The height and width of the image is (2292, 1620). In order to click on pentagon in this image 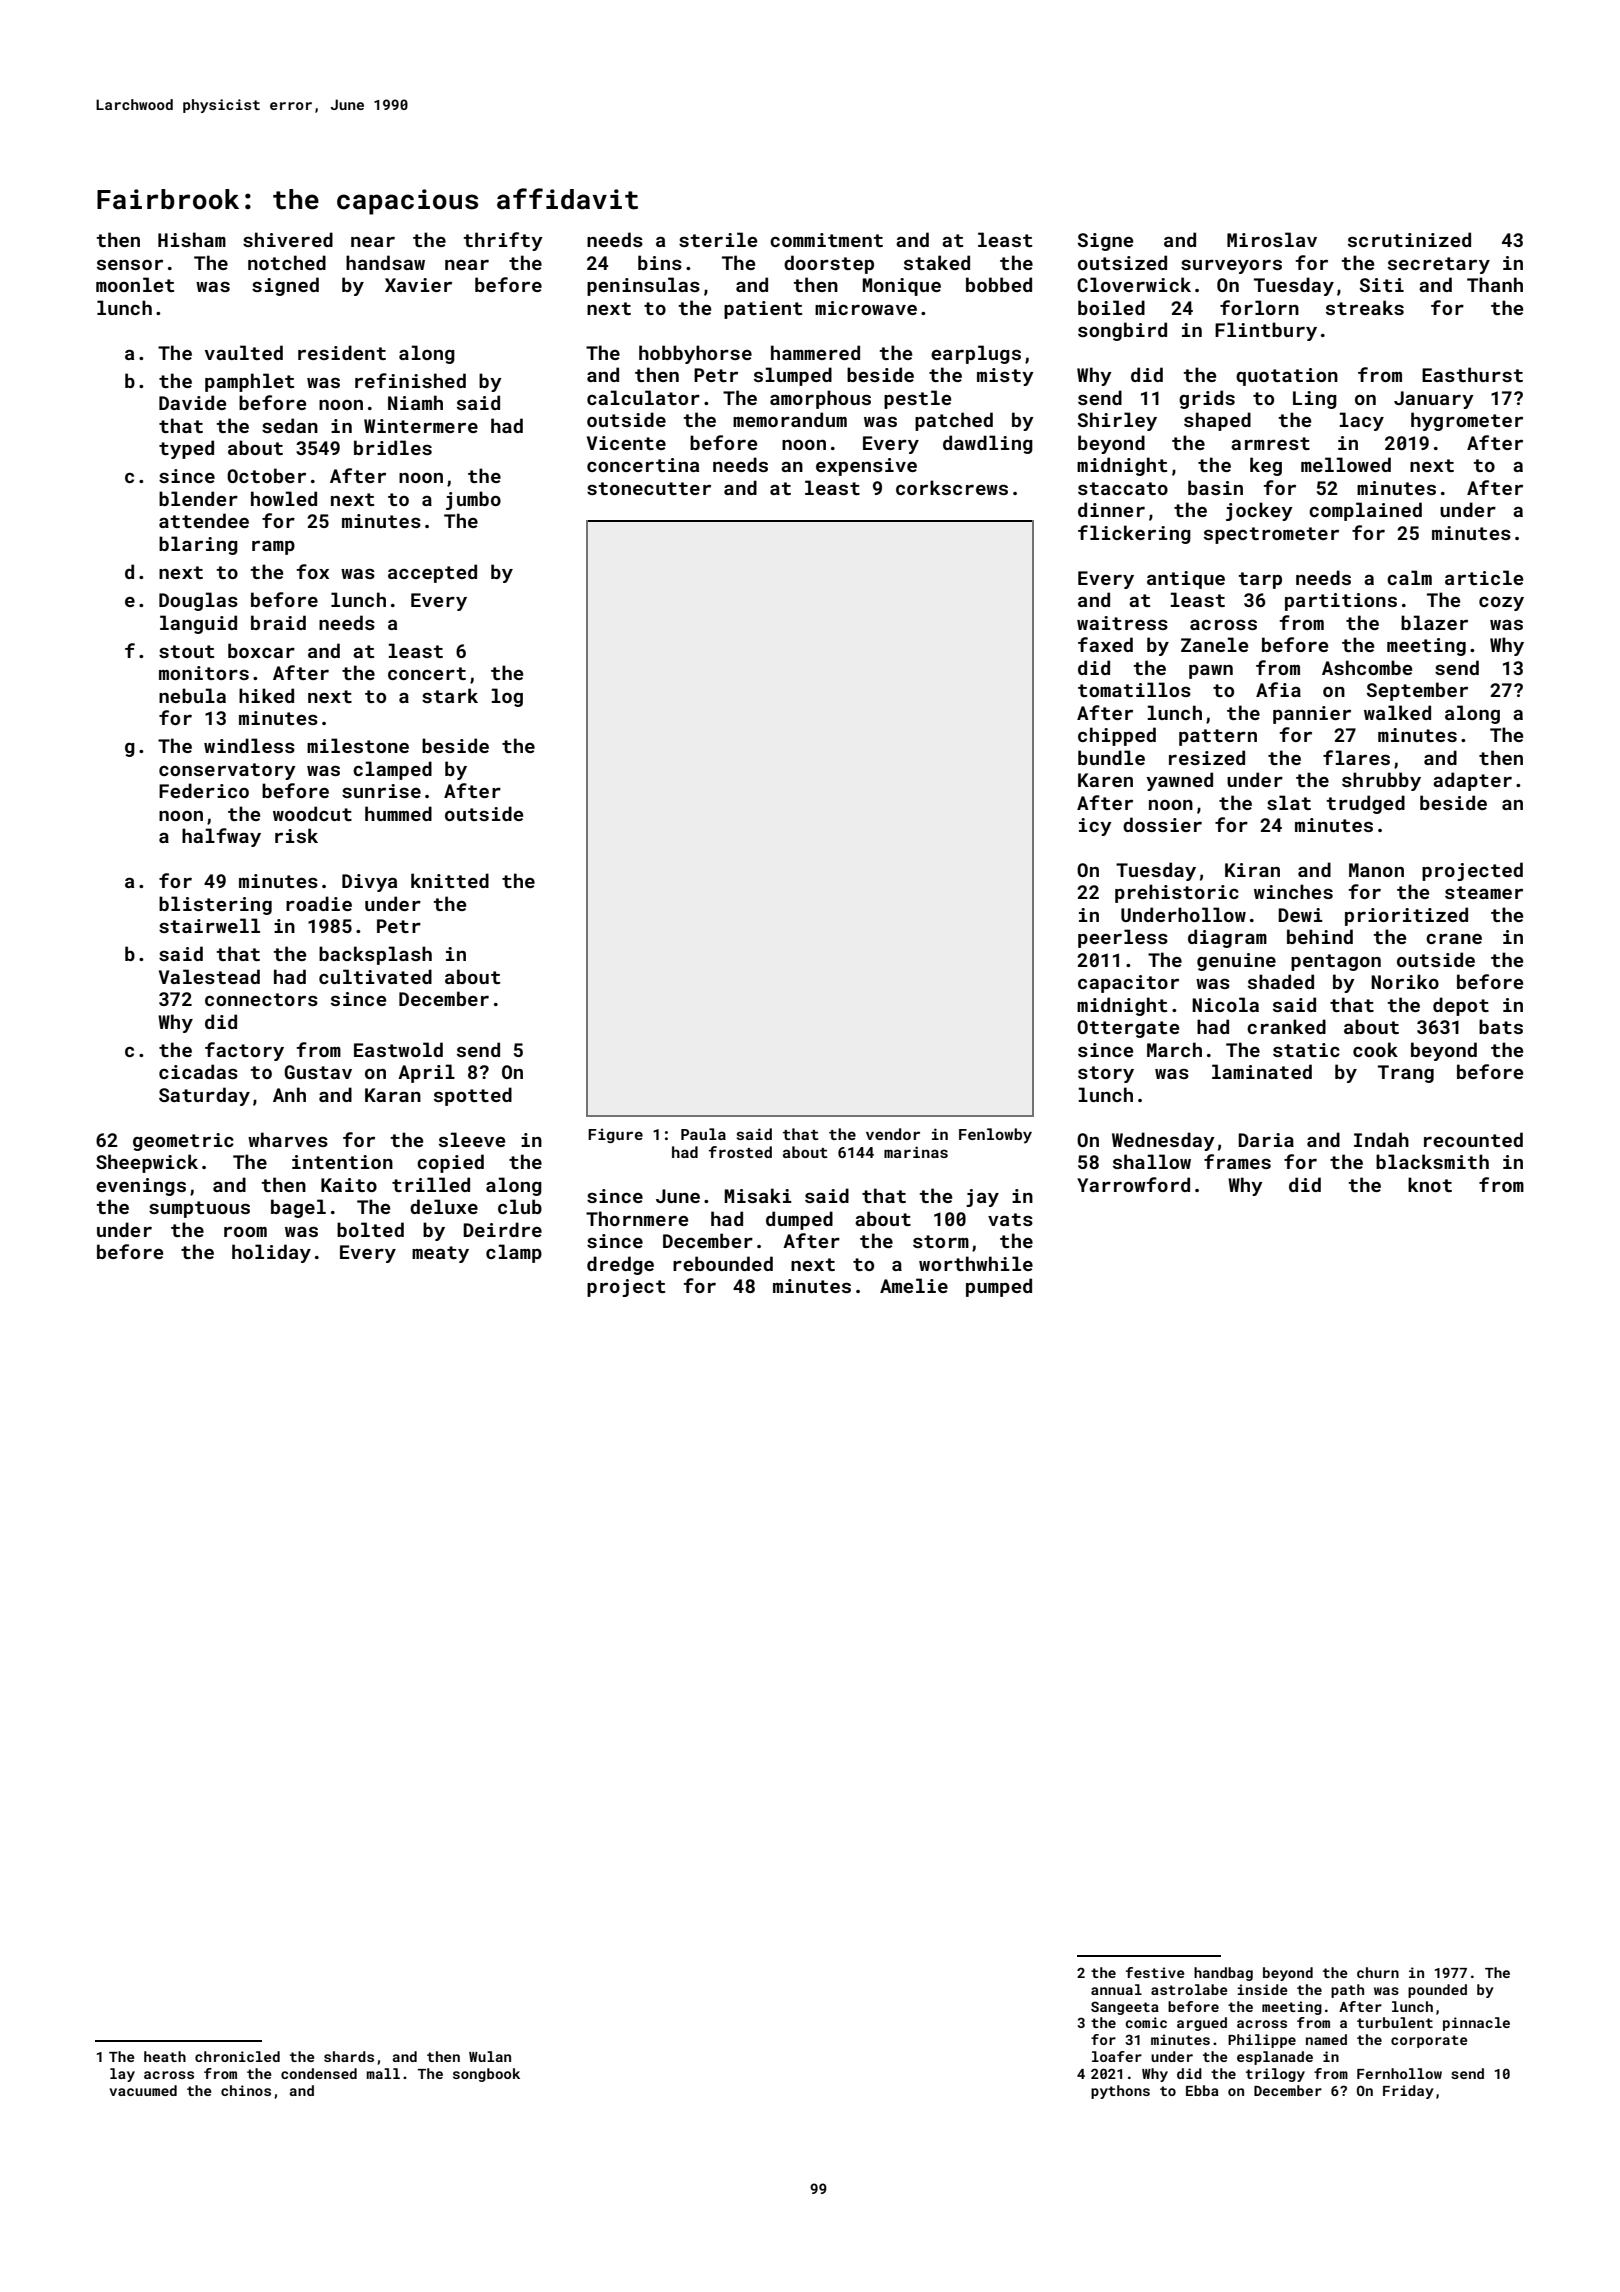, I will do `click(1336, 962)`.
